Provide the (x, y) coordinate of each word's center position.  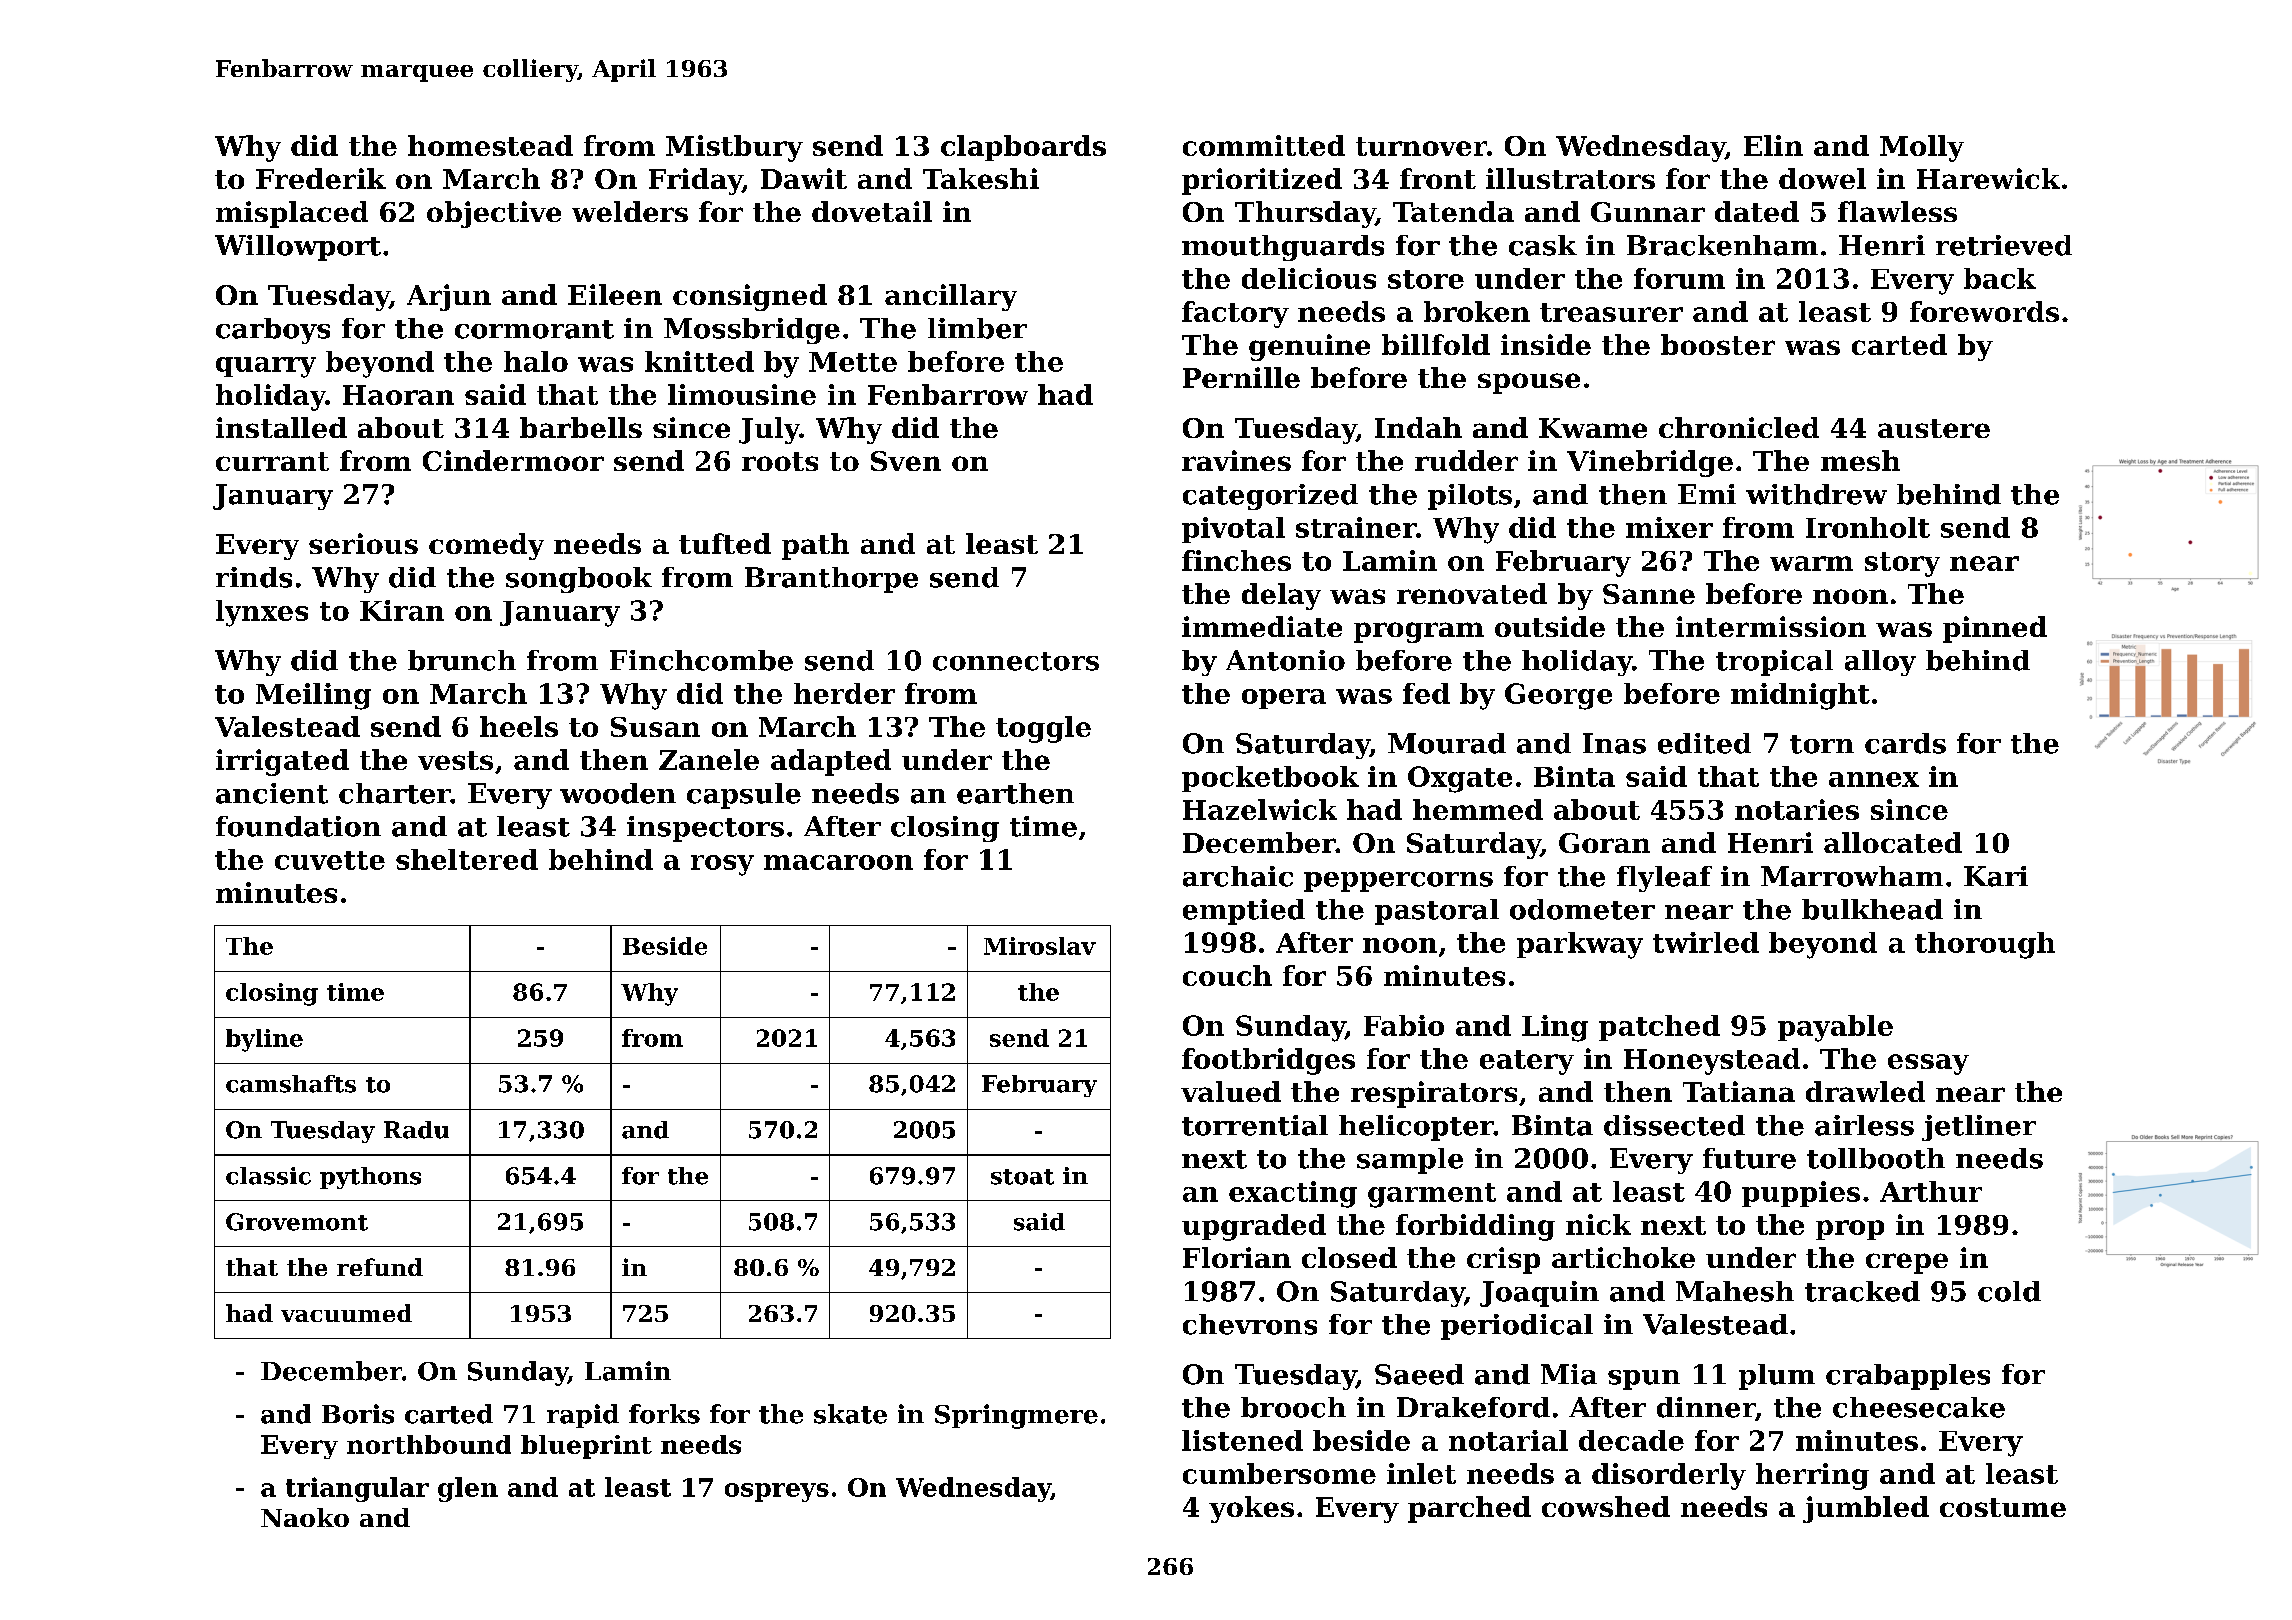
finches (1236, 560)
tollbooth (1876, 1158)
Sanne (1649, 594)
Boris (358, 1414)
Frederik (321, 178)
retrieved (2004, 245)
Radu (416, 1130)
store (1426, 279)
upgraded (1254, 1227)
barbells (581, 427)
